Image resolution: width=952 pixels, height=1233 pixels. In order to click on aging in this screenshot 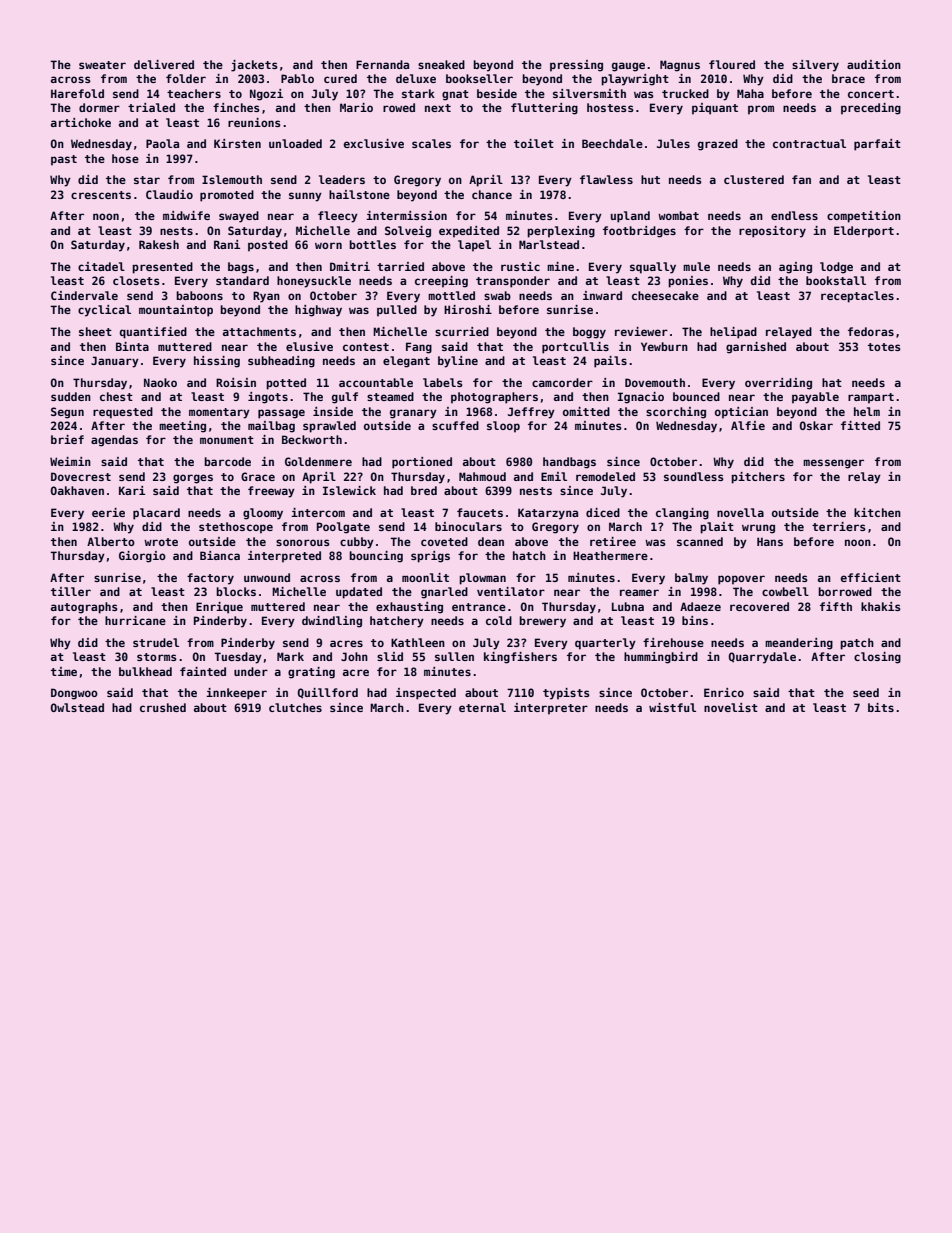, I will do `click(795, 268)`.
